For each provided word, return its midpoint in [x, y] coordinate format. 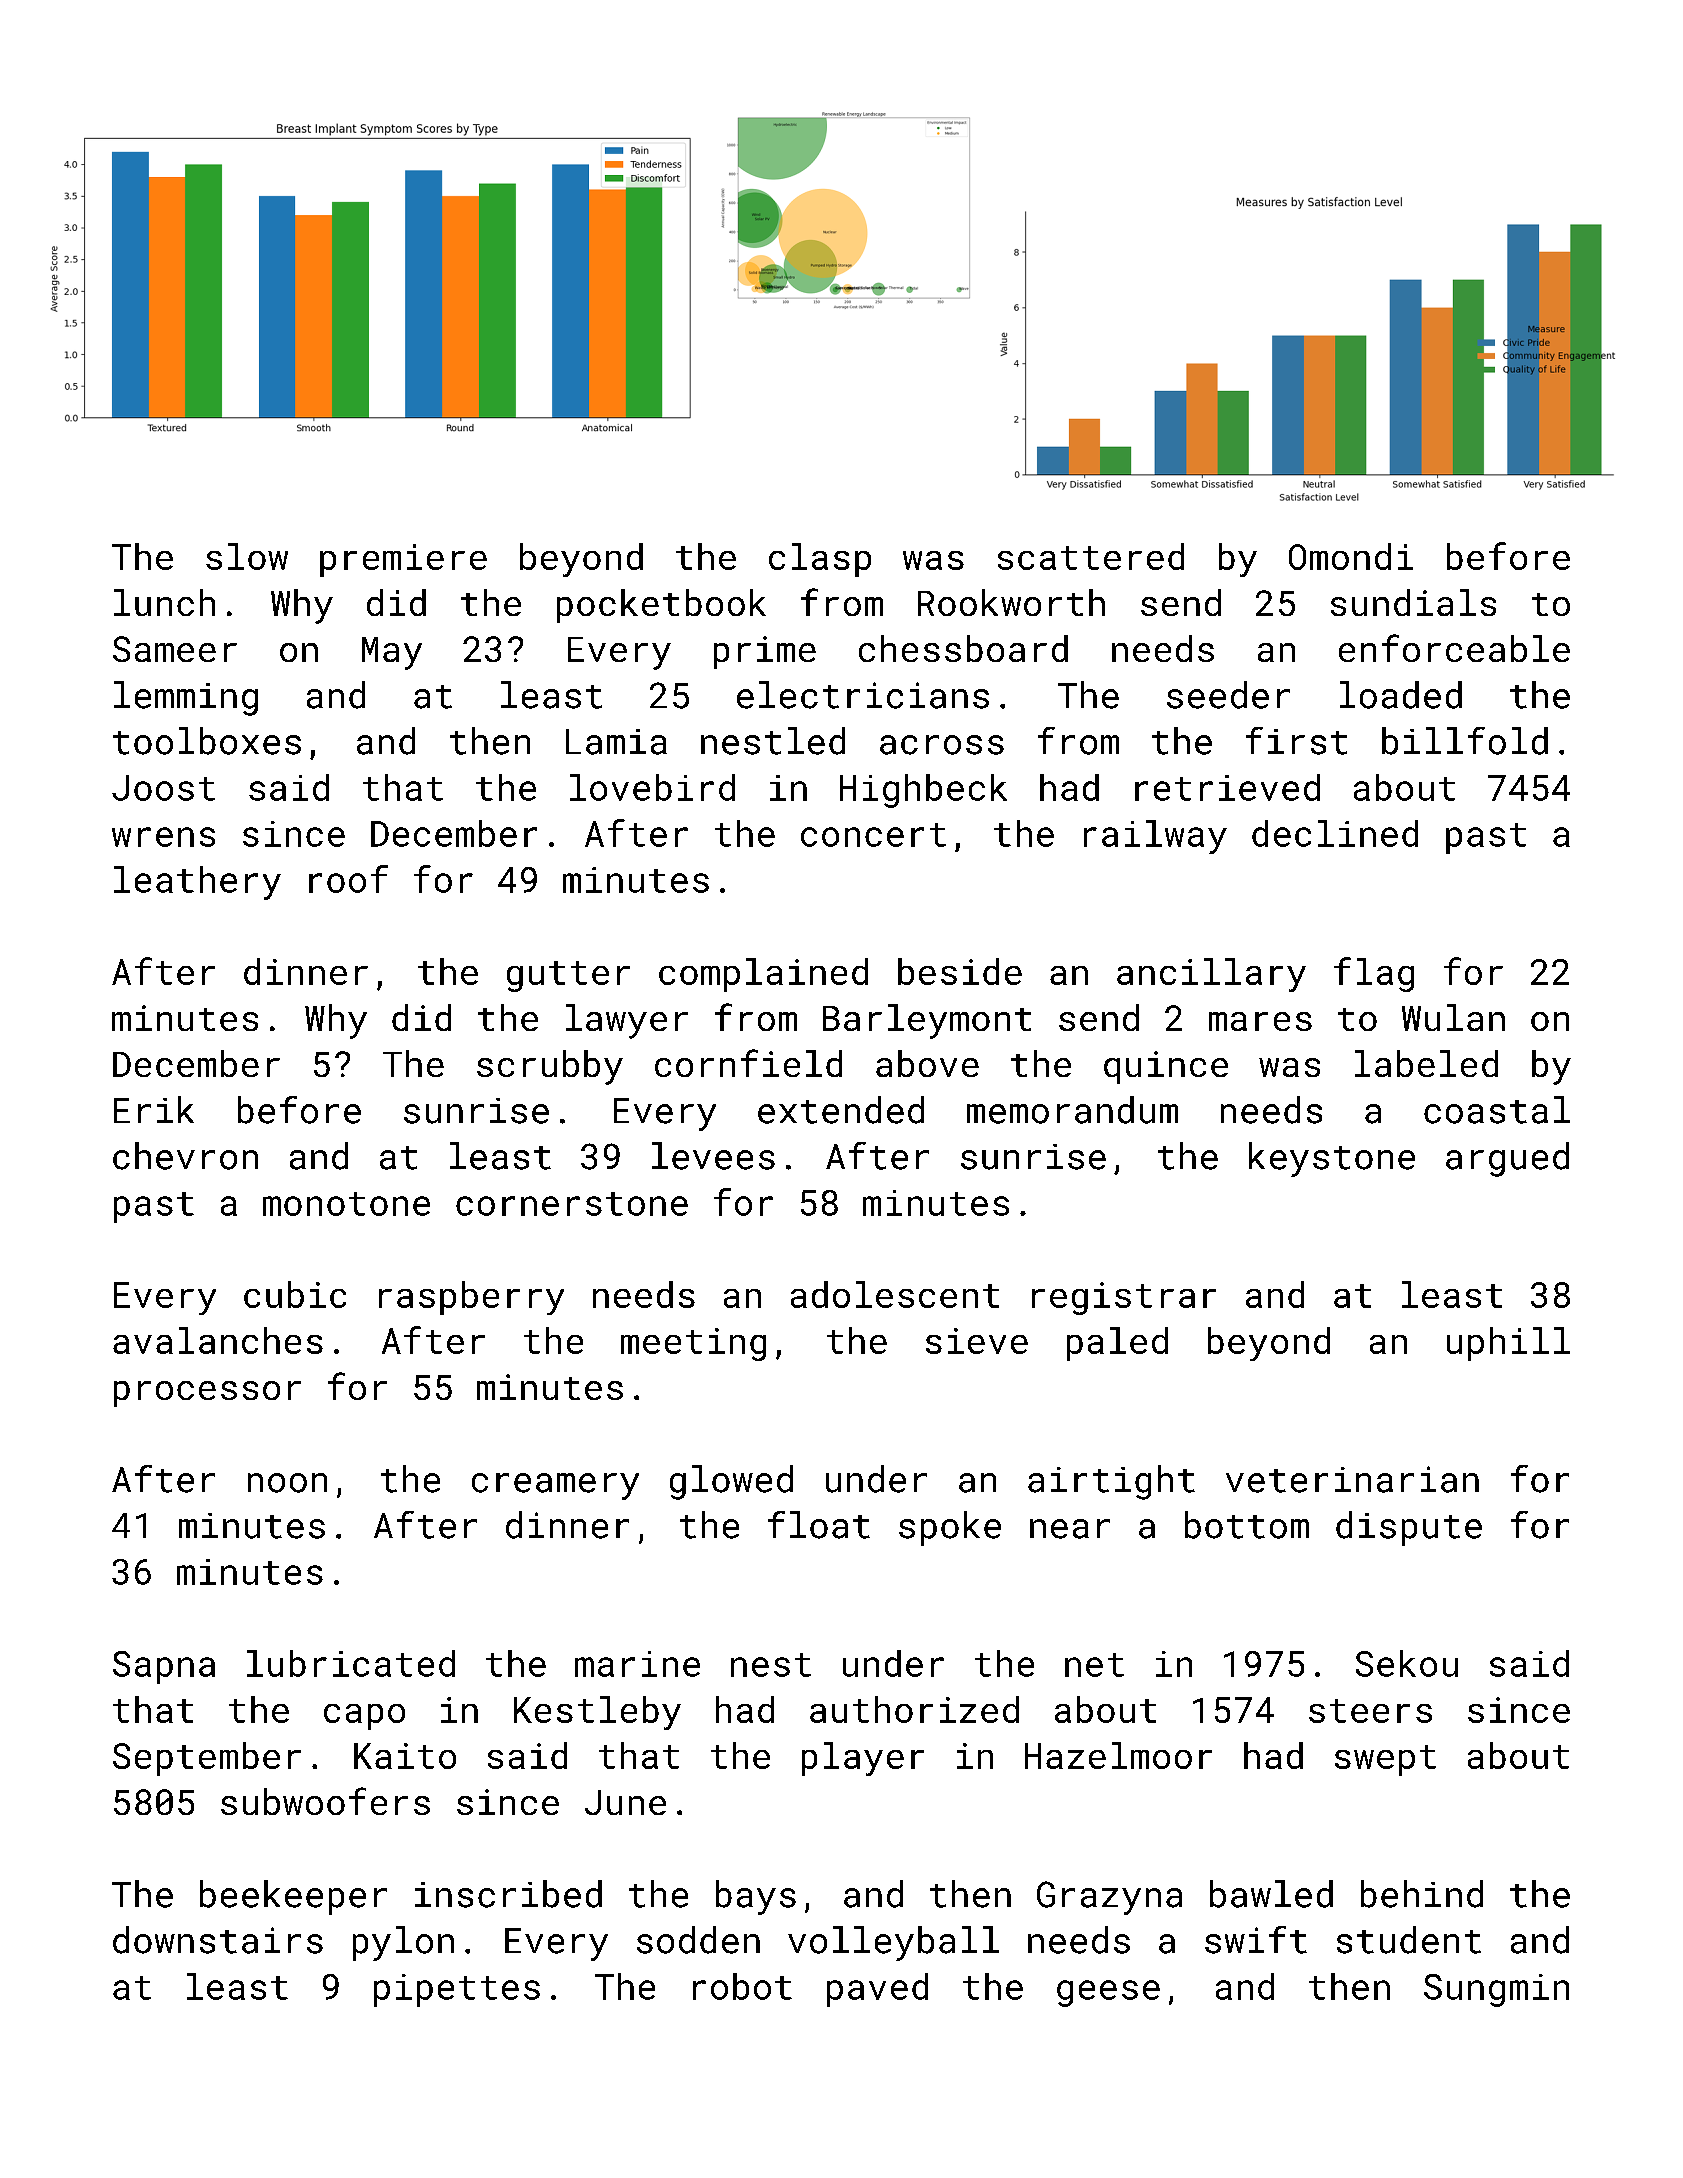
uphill [1508, 1344]
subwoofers [325, 1801]
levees [713, 1156]
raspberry [471, 1298]
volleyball [893, 1943]
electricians [863, 695]
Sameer [175, 649]
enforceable [1454, 648]
